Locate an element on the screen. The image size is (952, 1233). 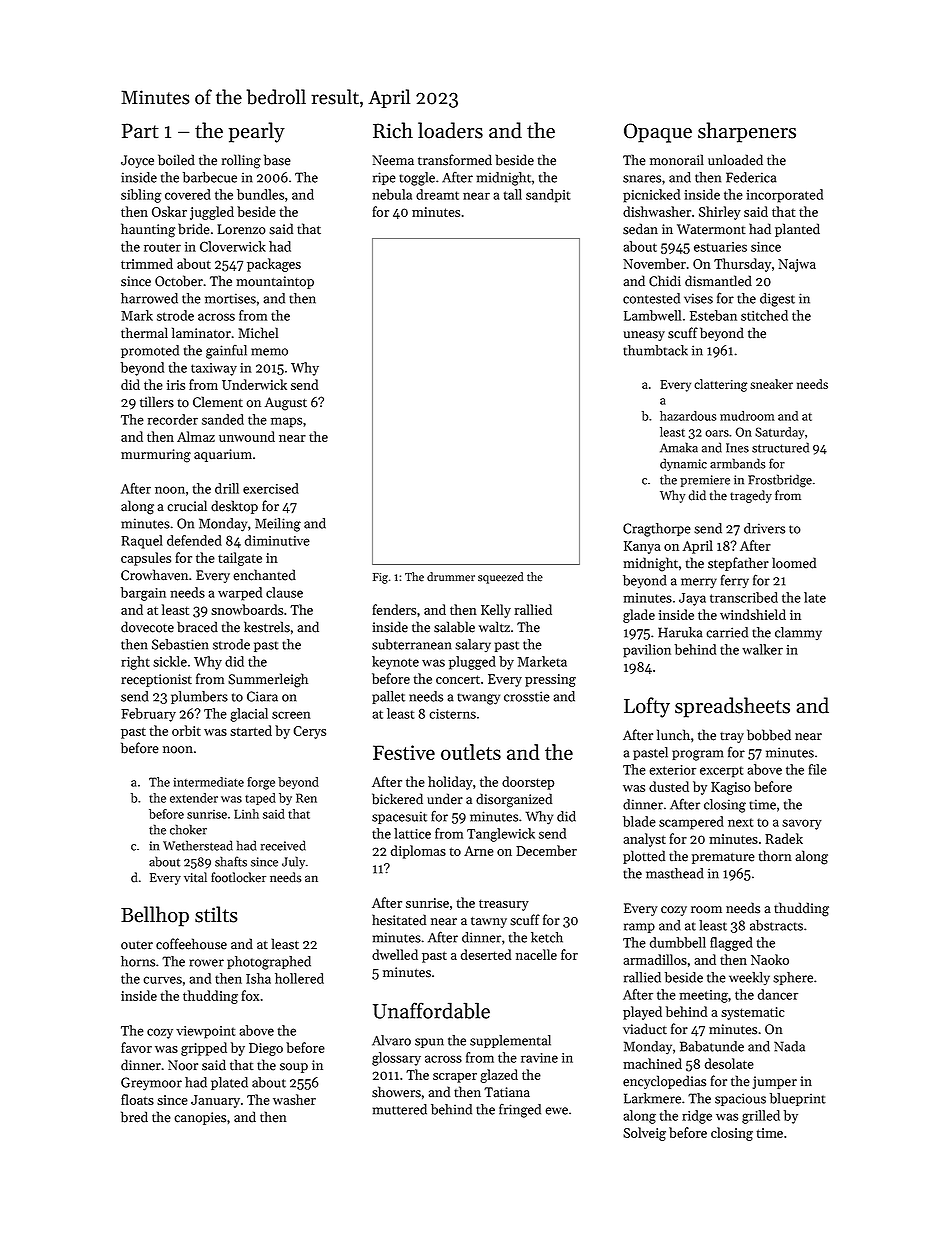
masthead is located at coordinates (675, 873).
